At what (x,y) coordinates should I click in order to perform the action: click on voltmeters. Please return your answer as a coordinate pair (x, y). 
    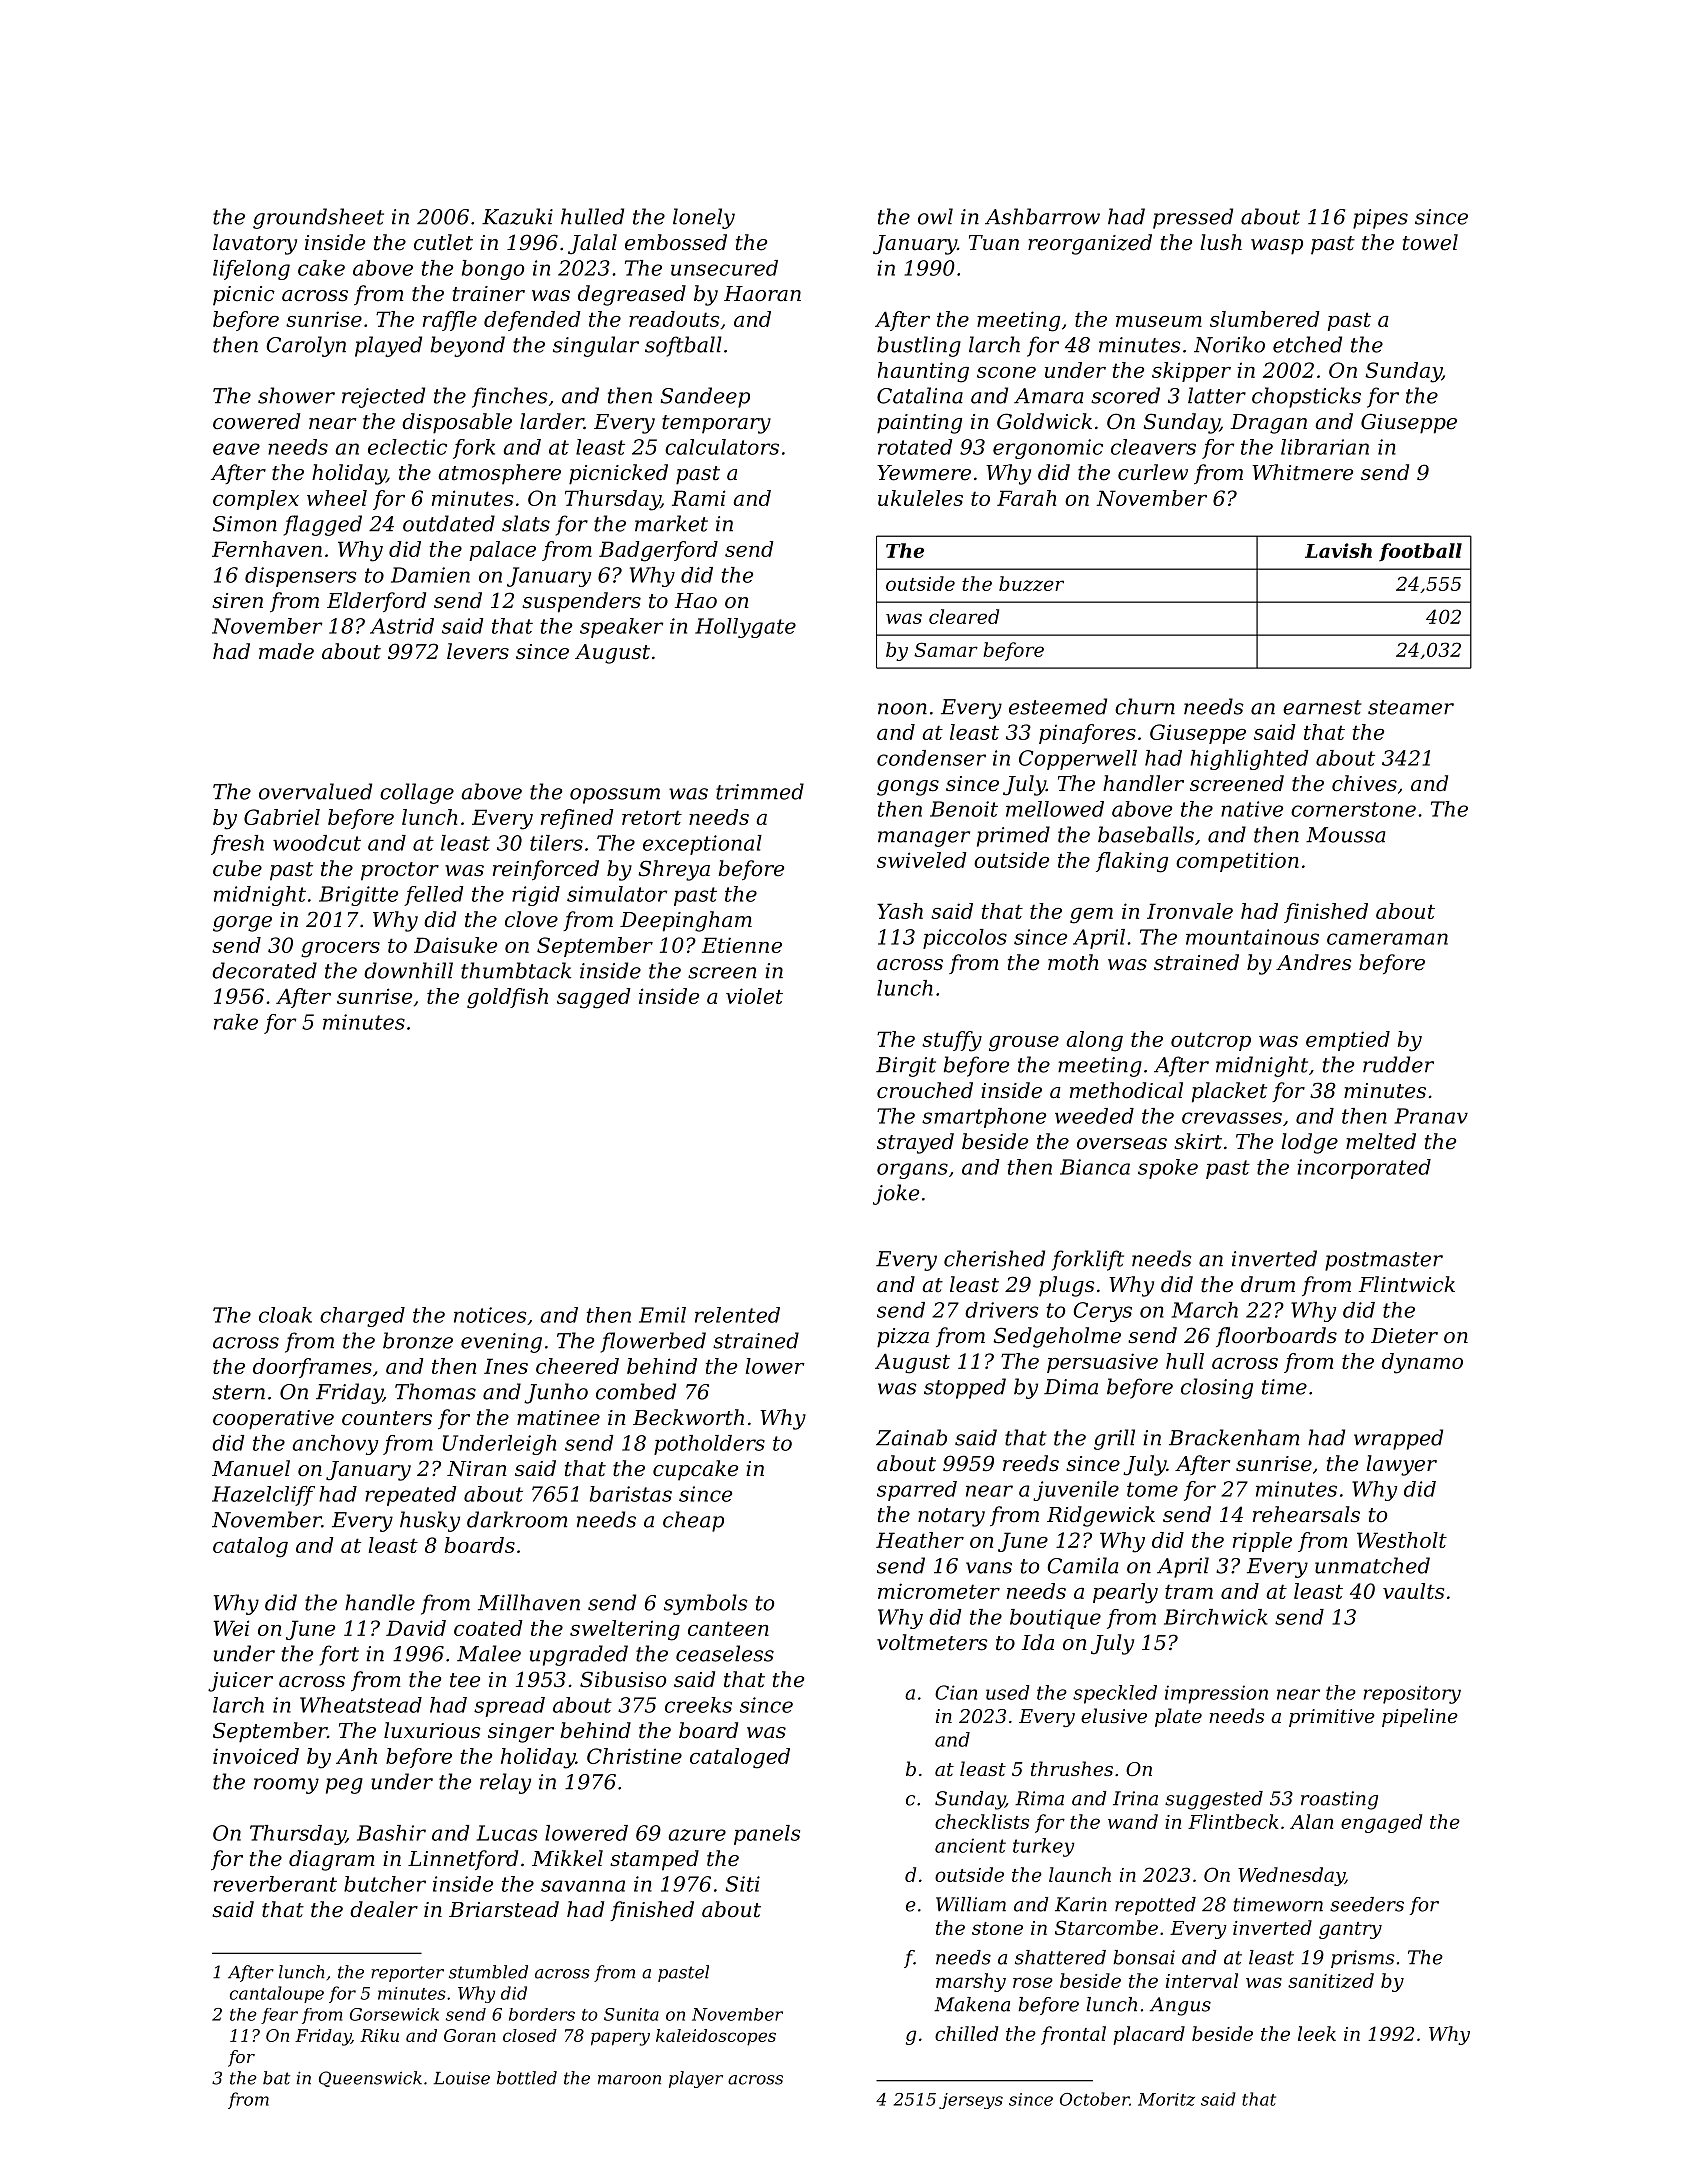
    Looking at the image, I should click on (932, 1642).
